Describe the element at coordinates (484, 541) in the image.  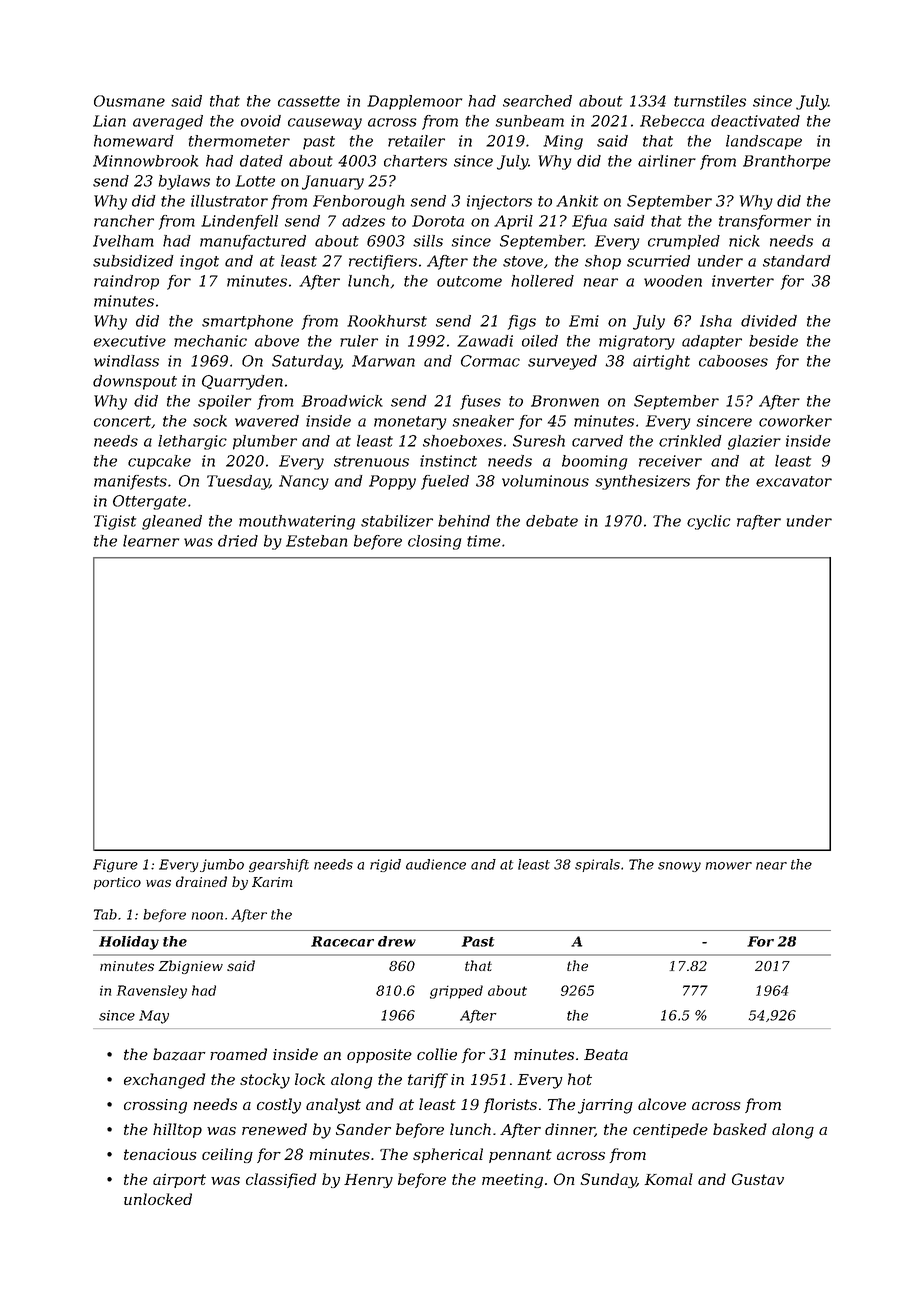
I see `time` at that location.
